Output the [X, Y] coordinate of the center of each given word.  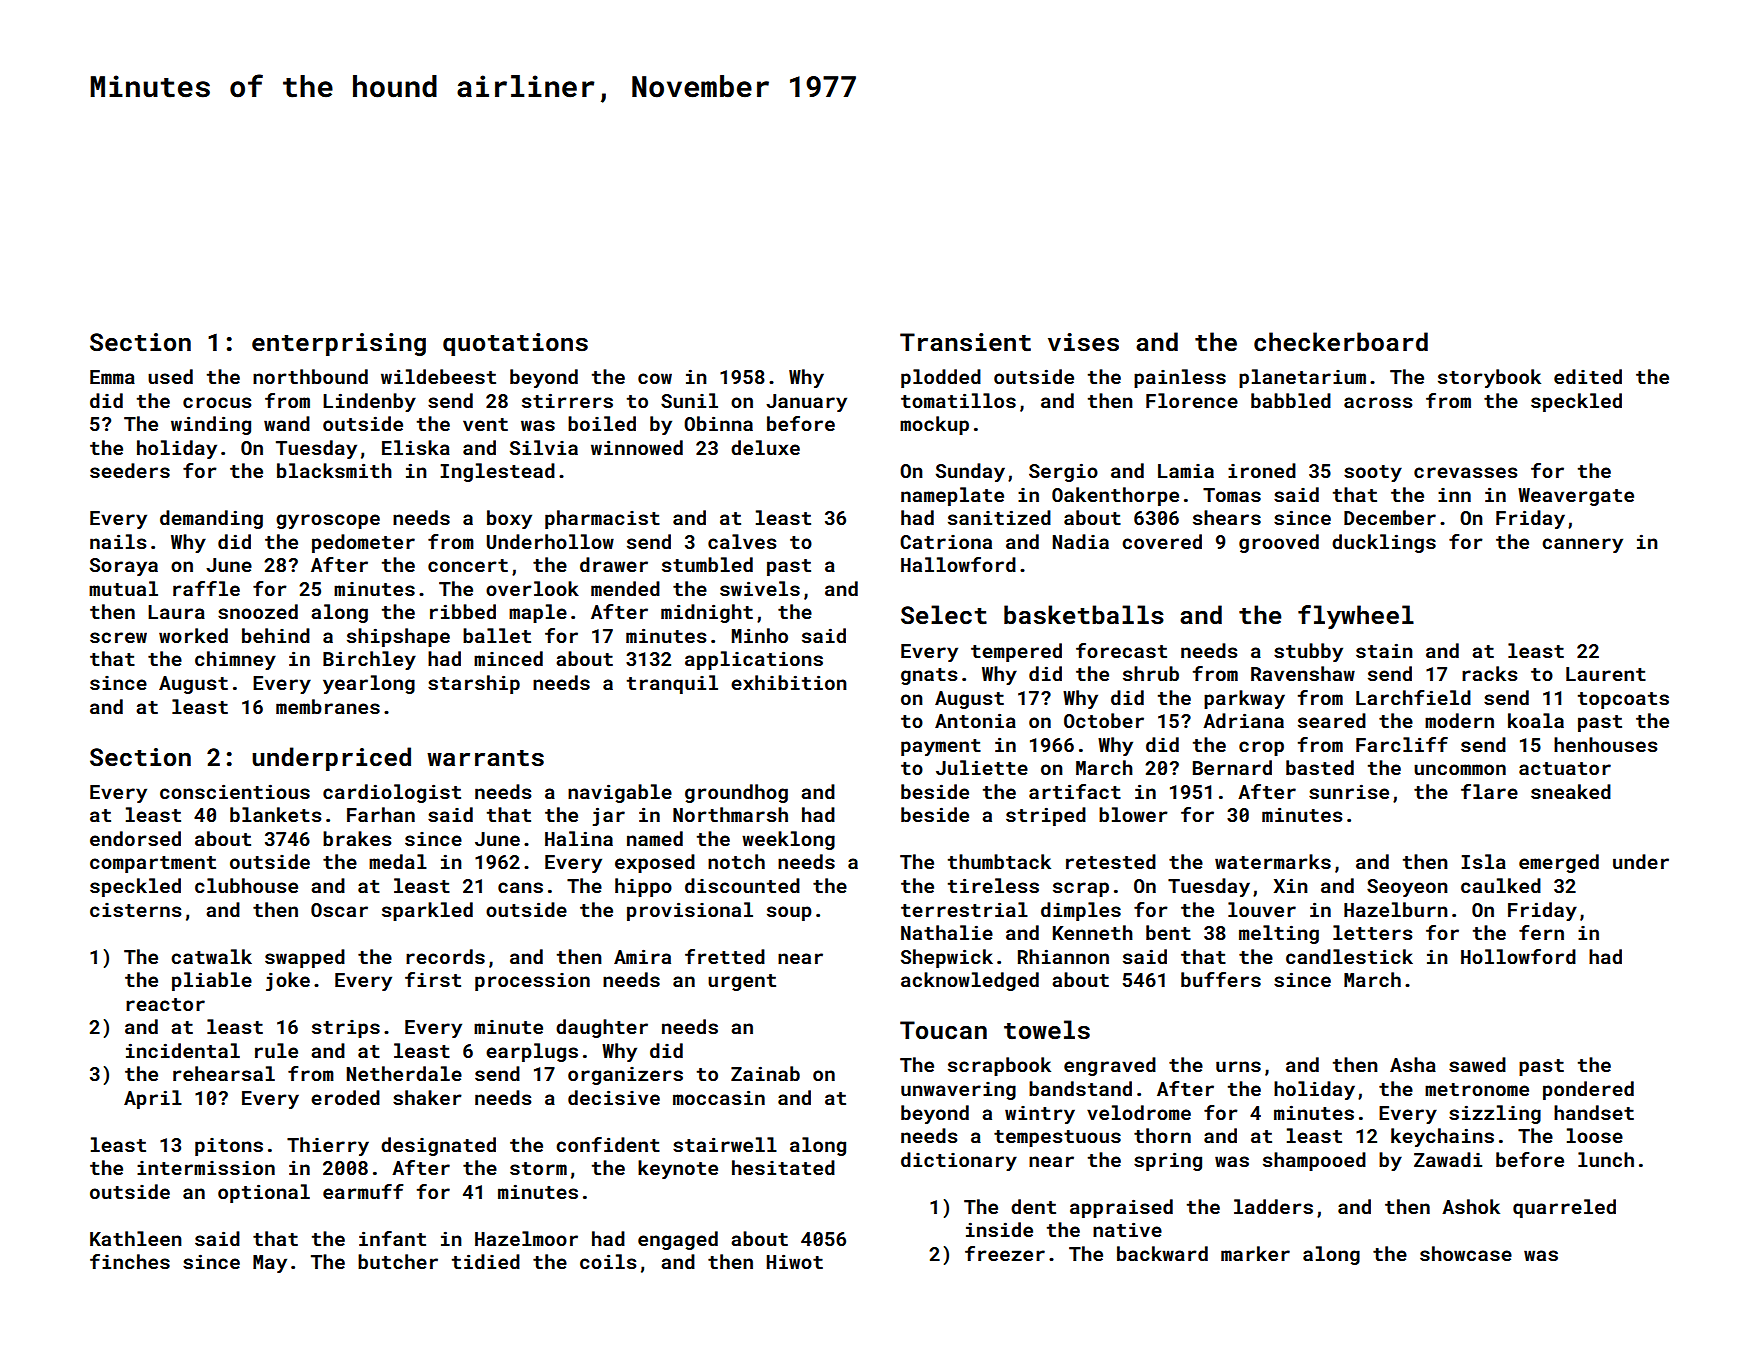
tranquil [672, 684]
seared [1332, 720]
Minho [760, 635]
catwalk [211, 956]
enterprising [339, 344]
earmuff [363, 1191]
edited [1588, 376]
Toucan [943, 1030]
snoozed [258, 611]
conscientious [235, 791]
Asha [1413, 1064]
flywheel [1356, 617]
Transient [965, 342]
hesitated [783, 1167]
